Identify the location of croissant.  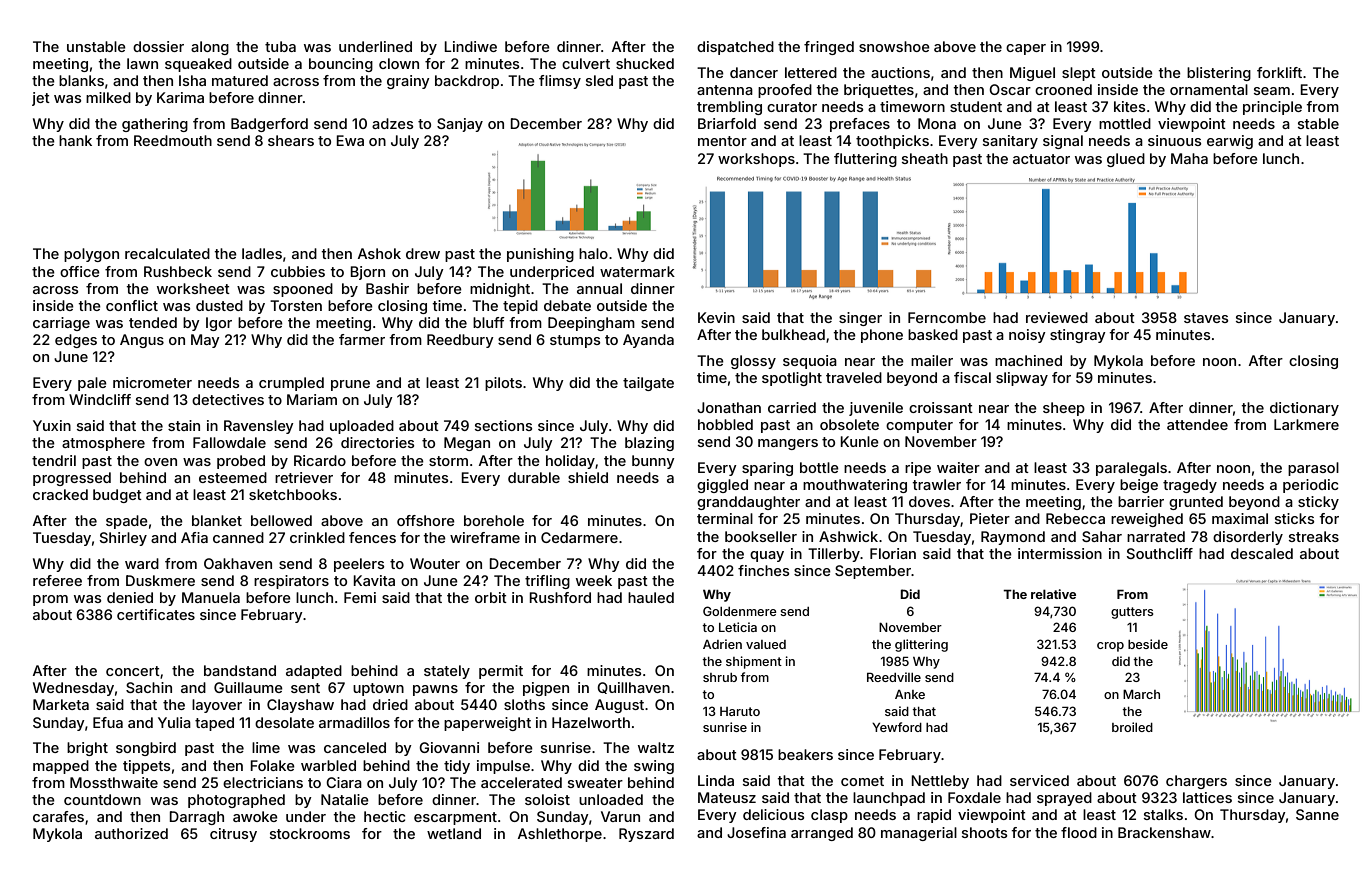
(941, 407).
